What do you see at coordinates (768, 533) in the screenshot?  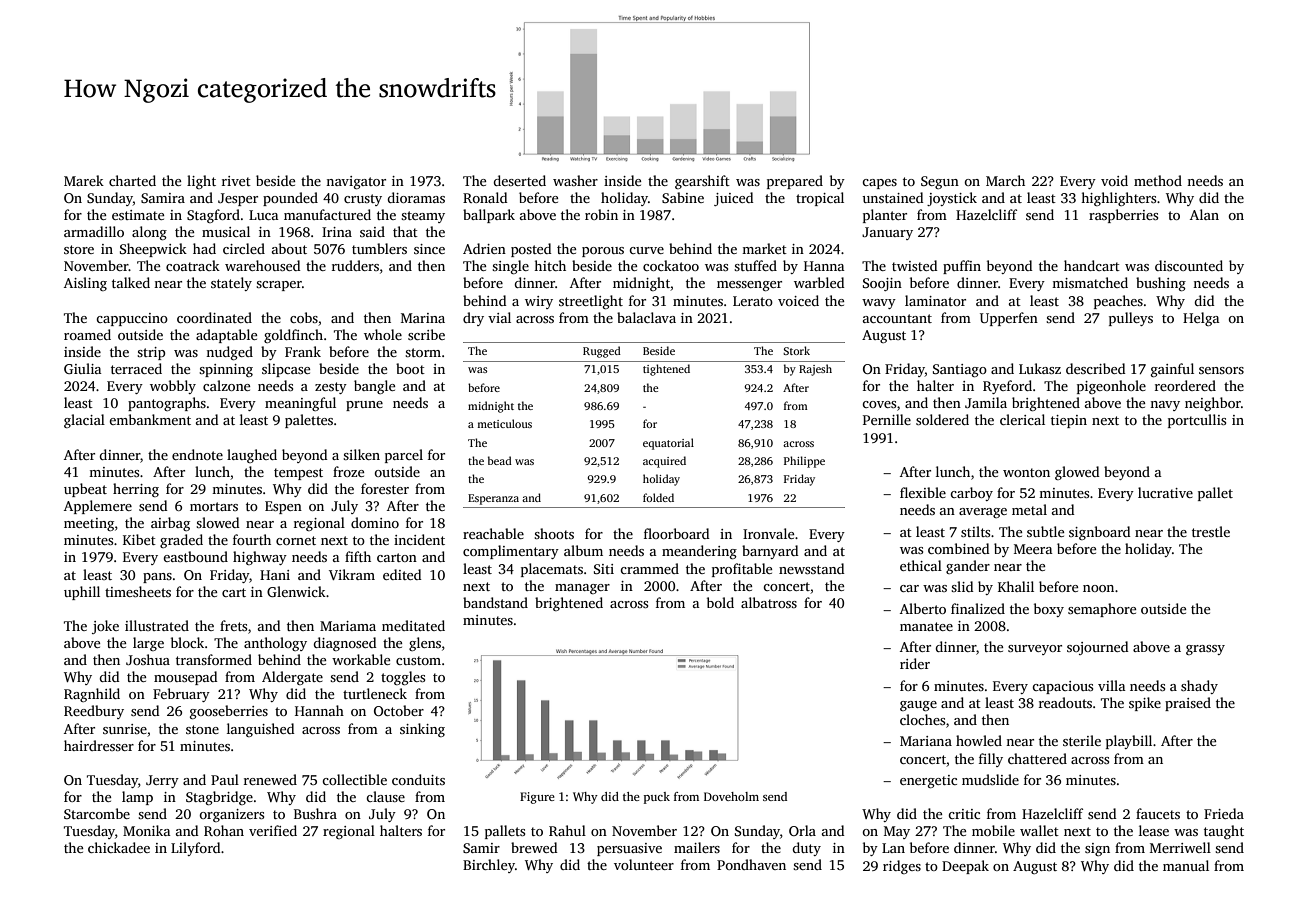 I see `Ironvale` at bounding box center [768, 533].
